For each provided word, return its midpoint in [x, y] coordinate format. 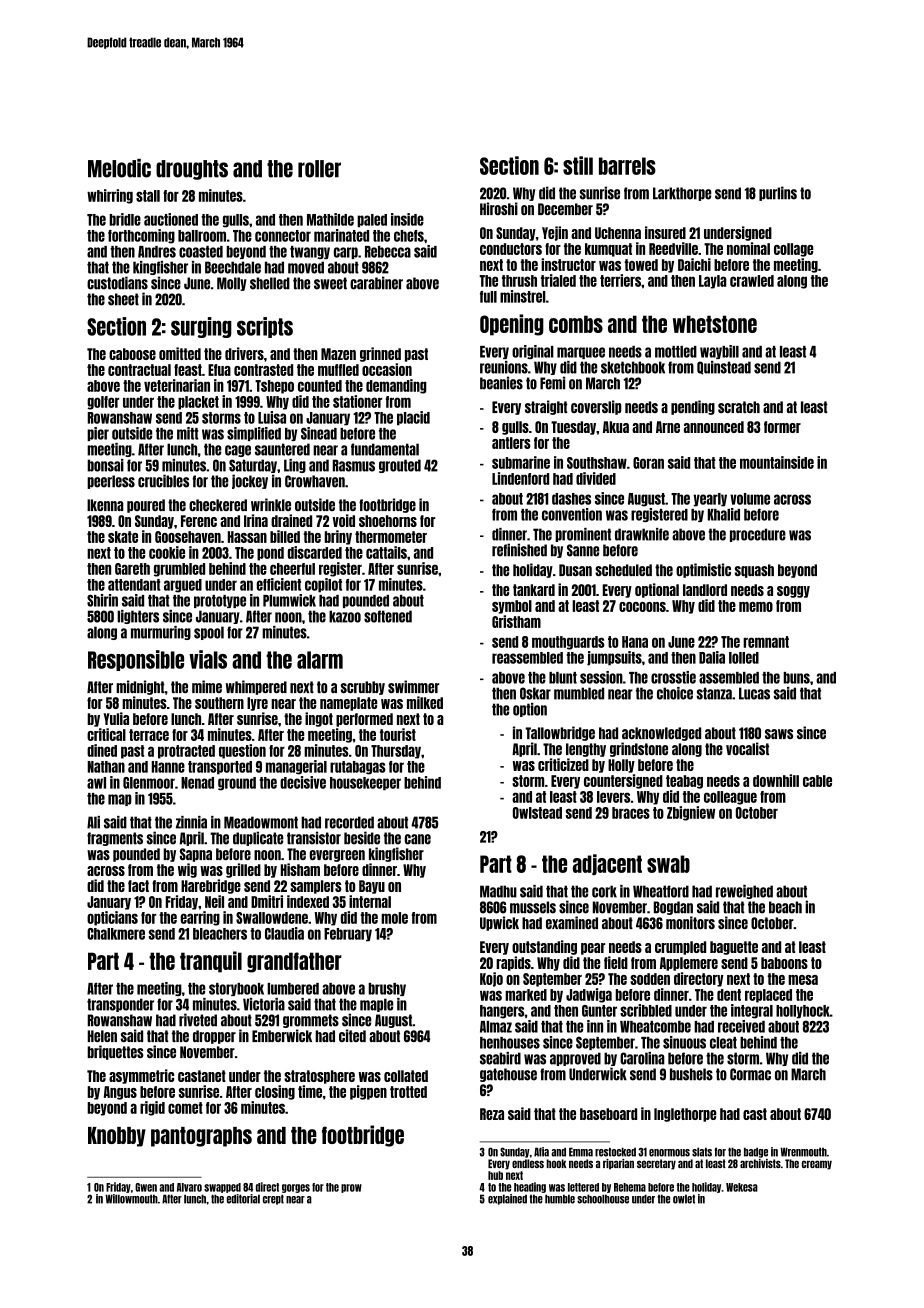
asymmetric [141, 1076]
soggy [793, 592]
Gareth [132, 569]
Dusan [575, 570]
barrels [627, 166]
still [578, 165]
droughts [192, 170]
